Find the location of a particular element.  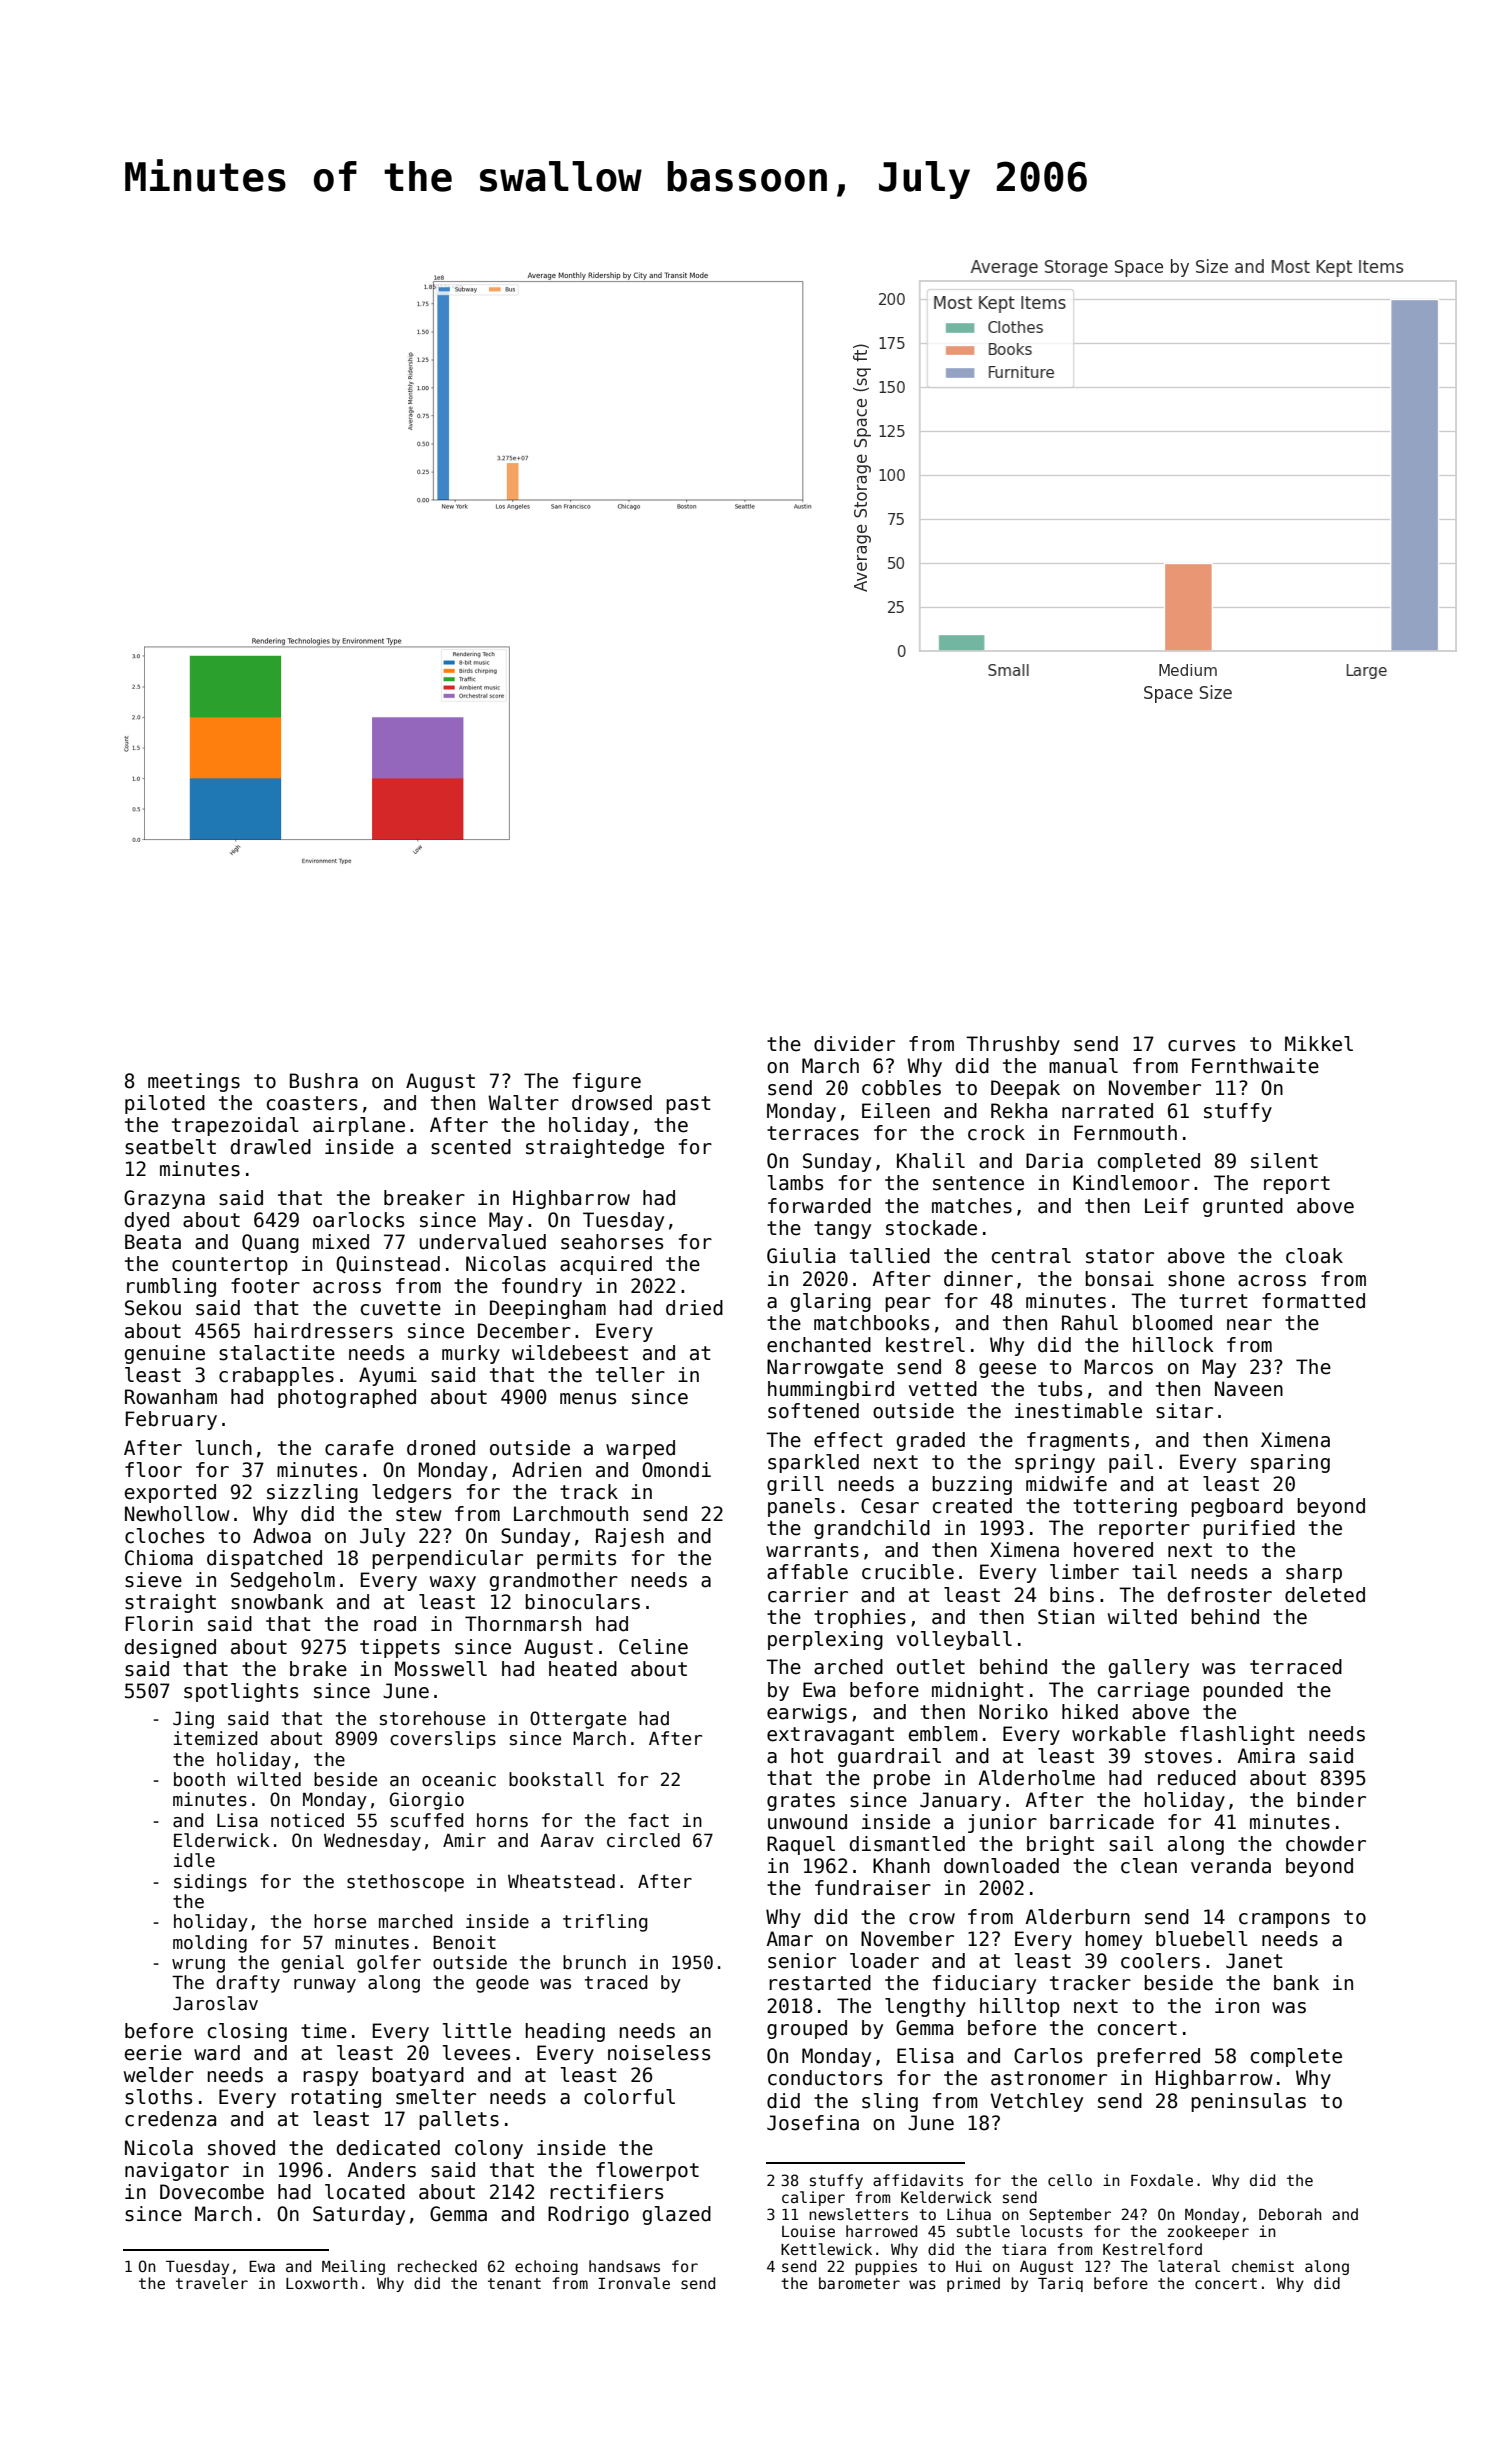

traced is located at coordinates (616, 1982).
